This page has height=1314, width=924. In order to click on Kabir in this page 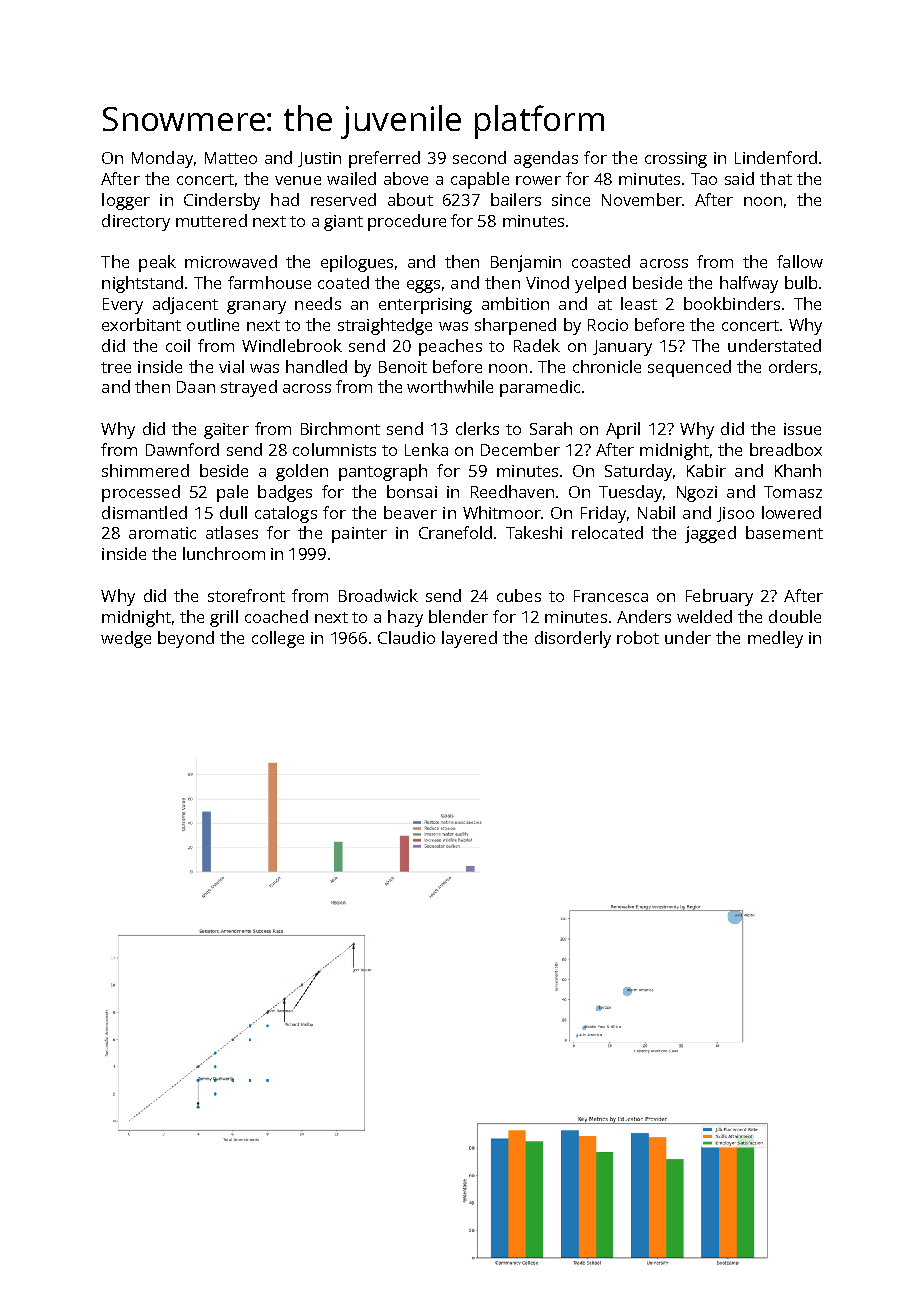, I will do `click(706, 470)`.
